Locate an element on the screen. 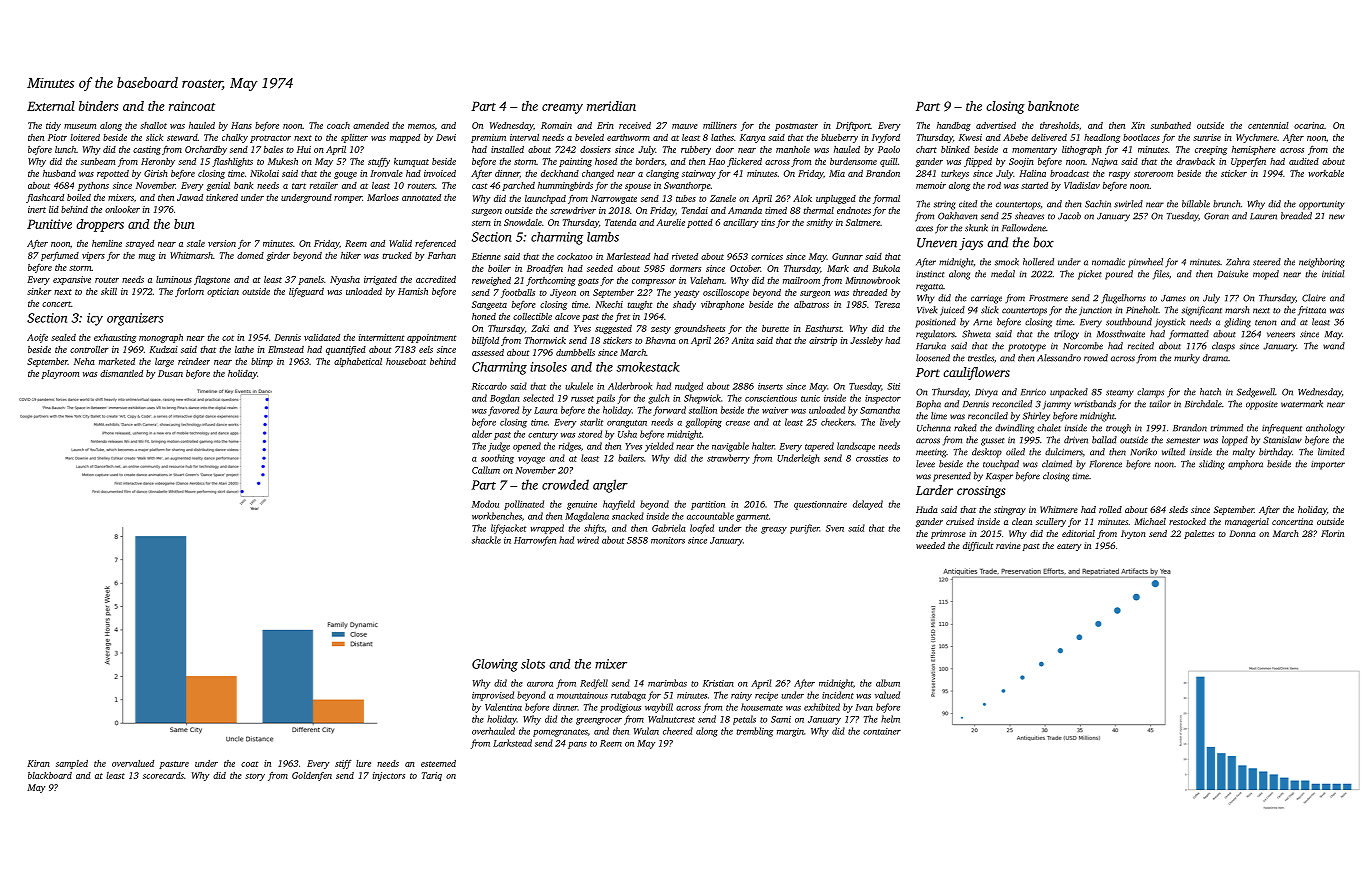 Image resolution: width=1372 pixels, height=887 pixels. lively is located at coordinates (890, 423).
